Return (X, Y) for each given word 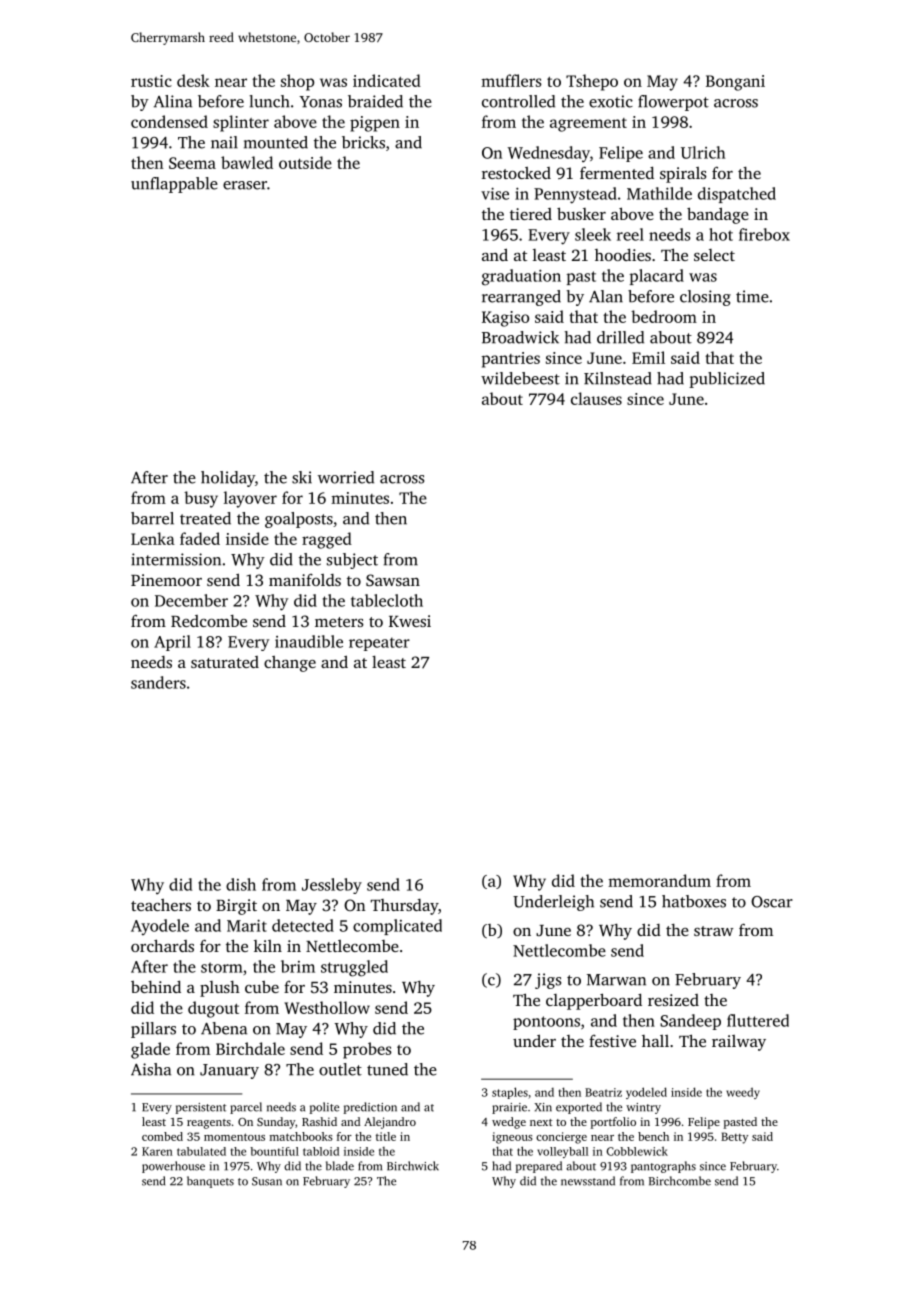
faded (200, 538)
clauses (596, 398)
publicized (727, 380)
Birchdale (250, 1048)
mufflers (511, 80)
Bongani (735, 83)
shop (297, 82)
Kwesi (410, 621)
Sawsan (393, 580)
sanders (158, 682)
